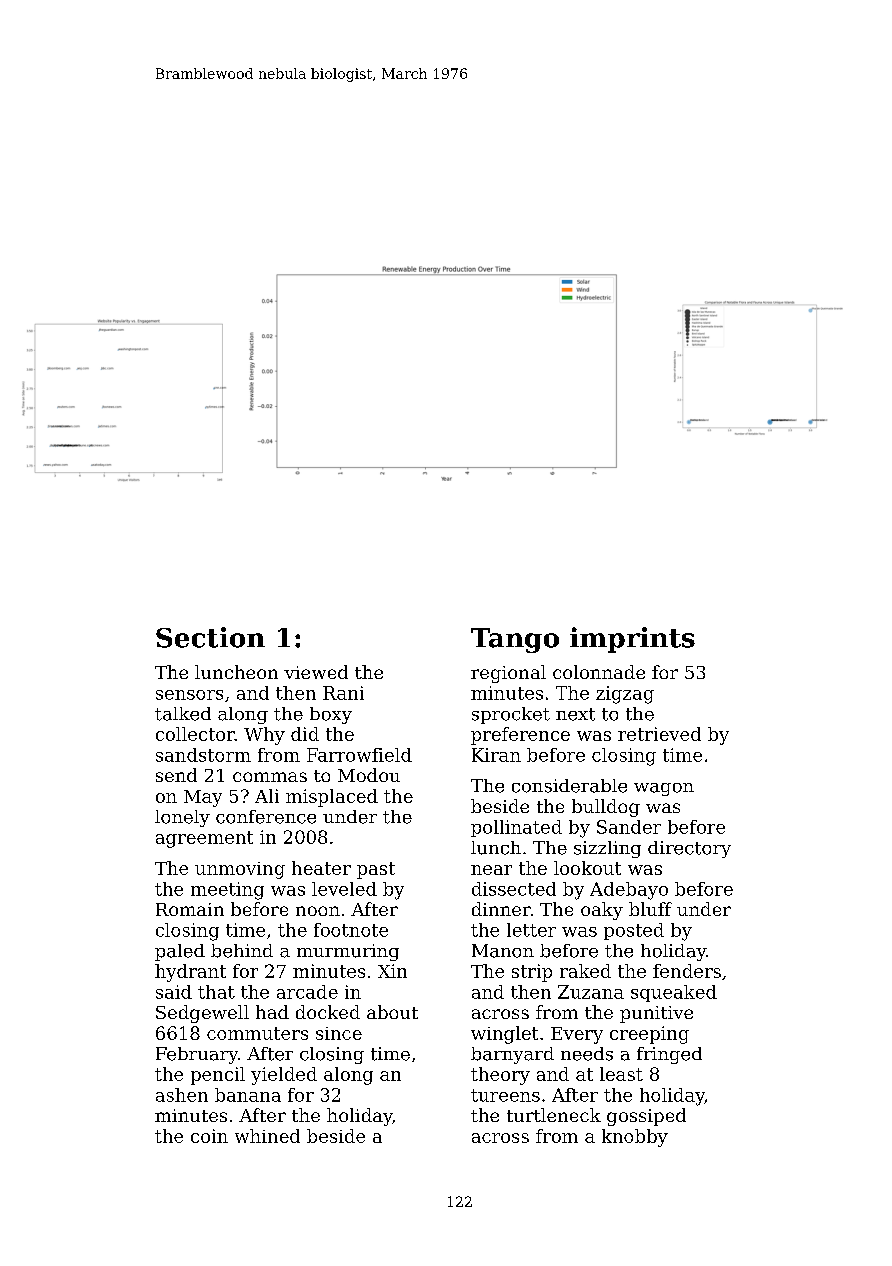 The width and height of the screenshot is (892, 1266). I want to click on pollinated, so click(516, 828).
